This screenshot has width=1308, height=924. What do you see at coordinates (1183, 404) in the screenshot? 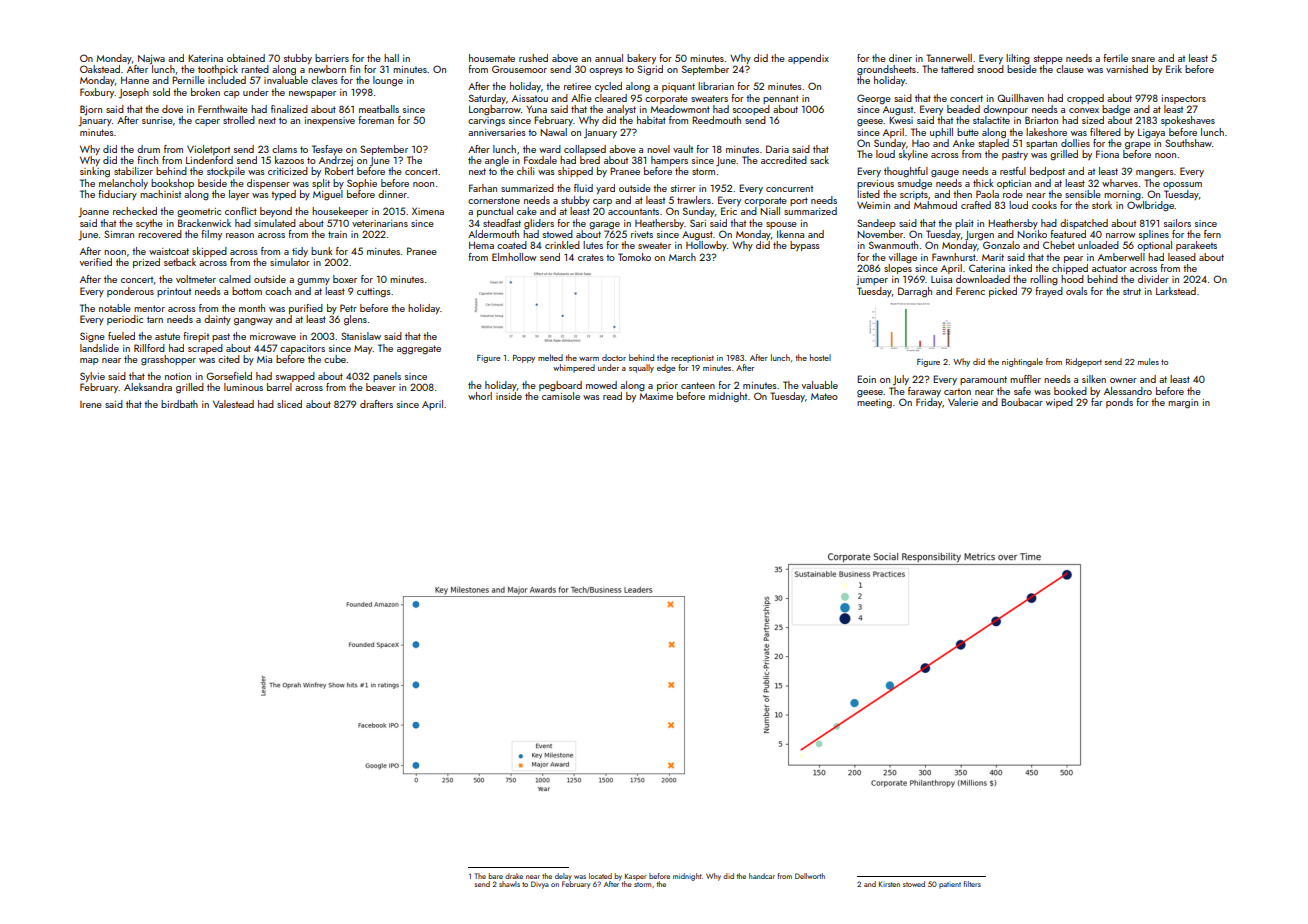
I see `margin` at bounding box center [1183, 404].
